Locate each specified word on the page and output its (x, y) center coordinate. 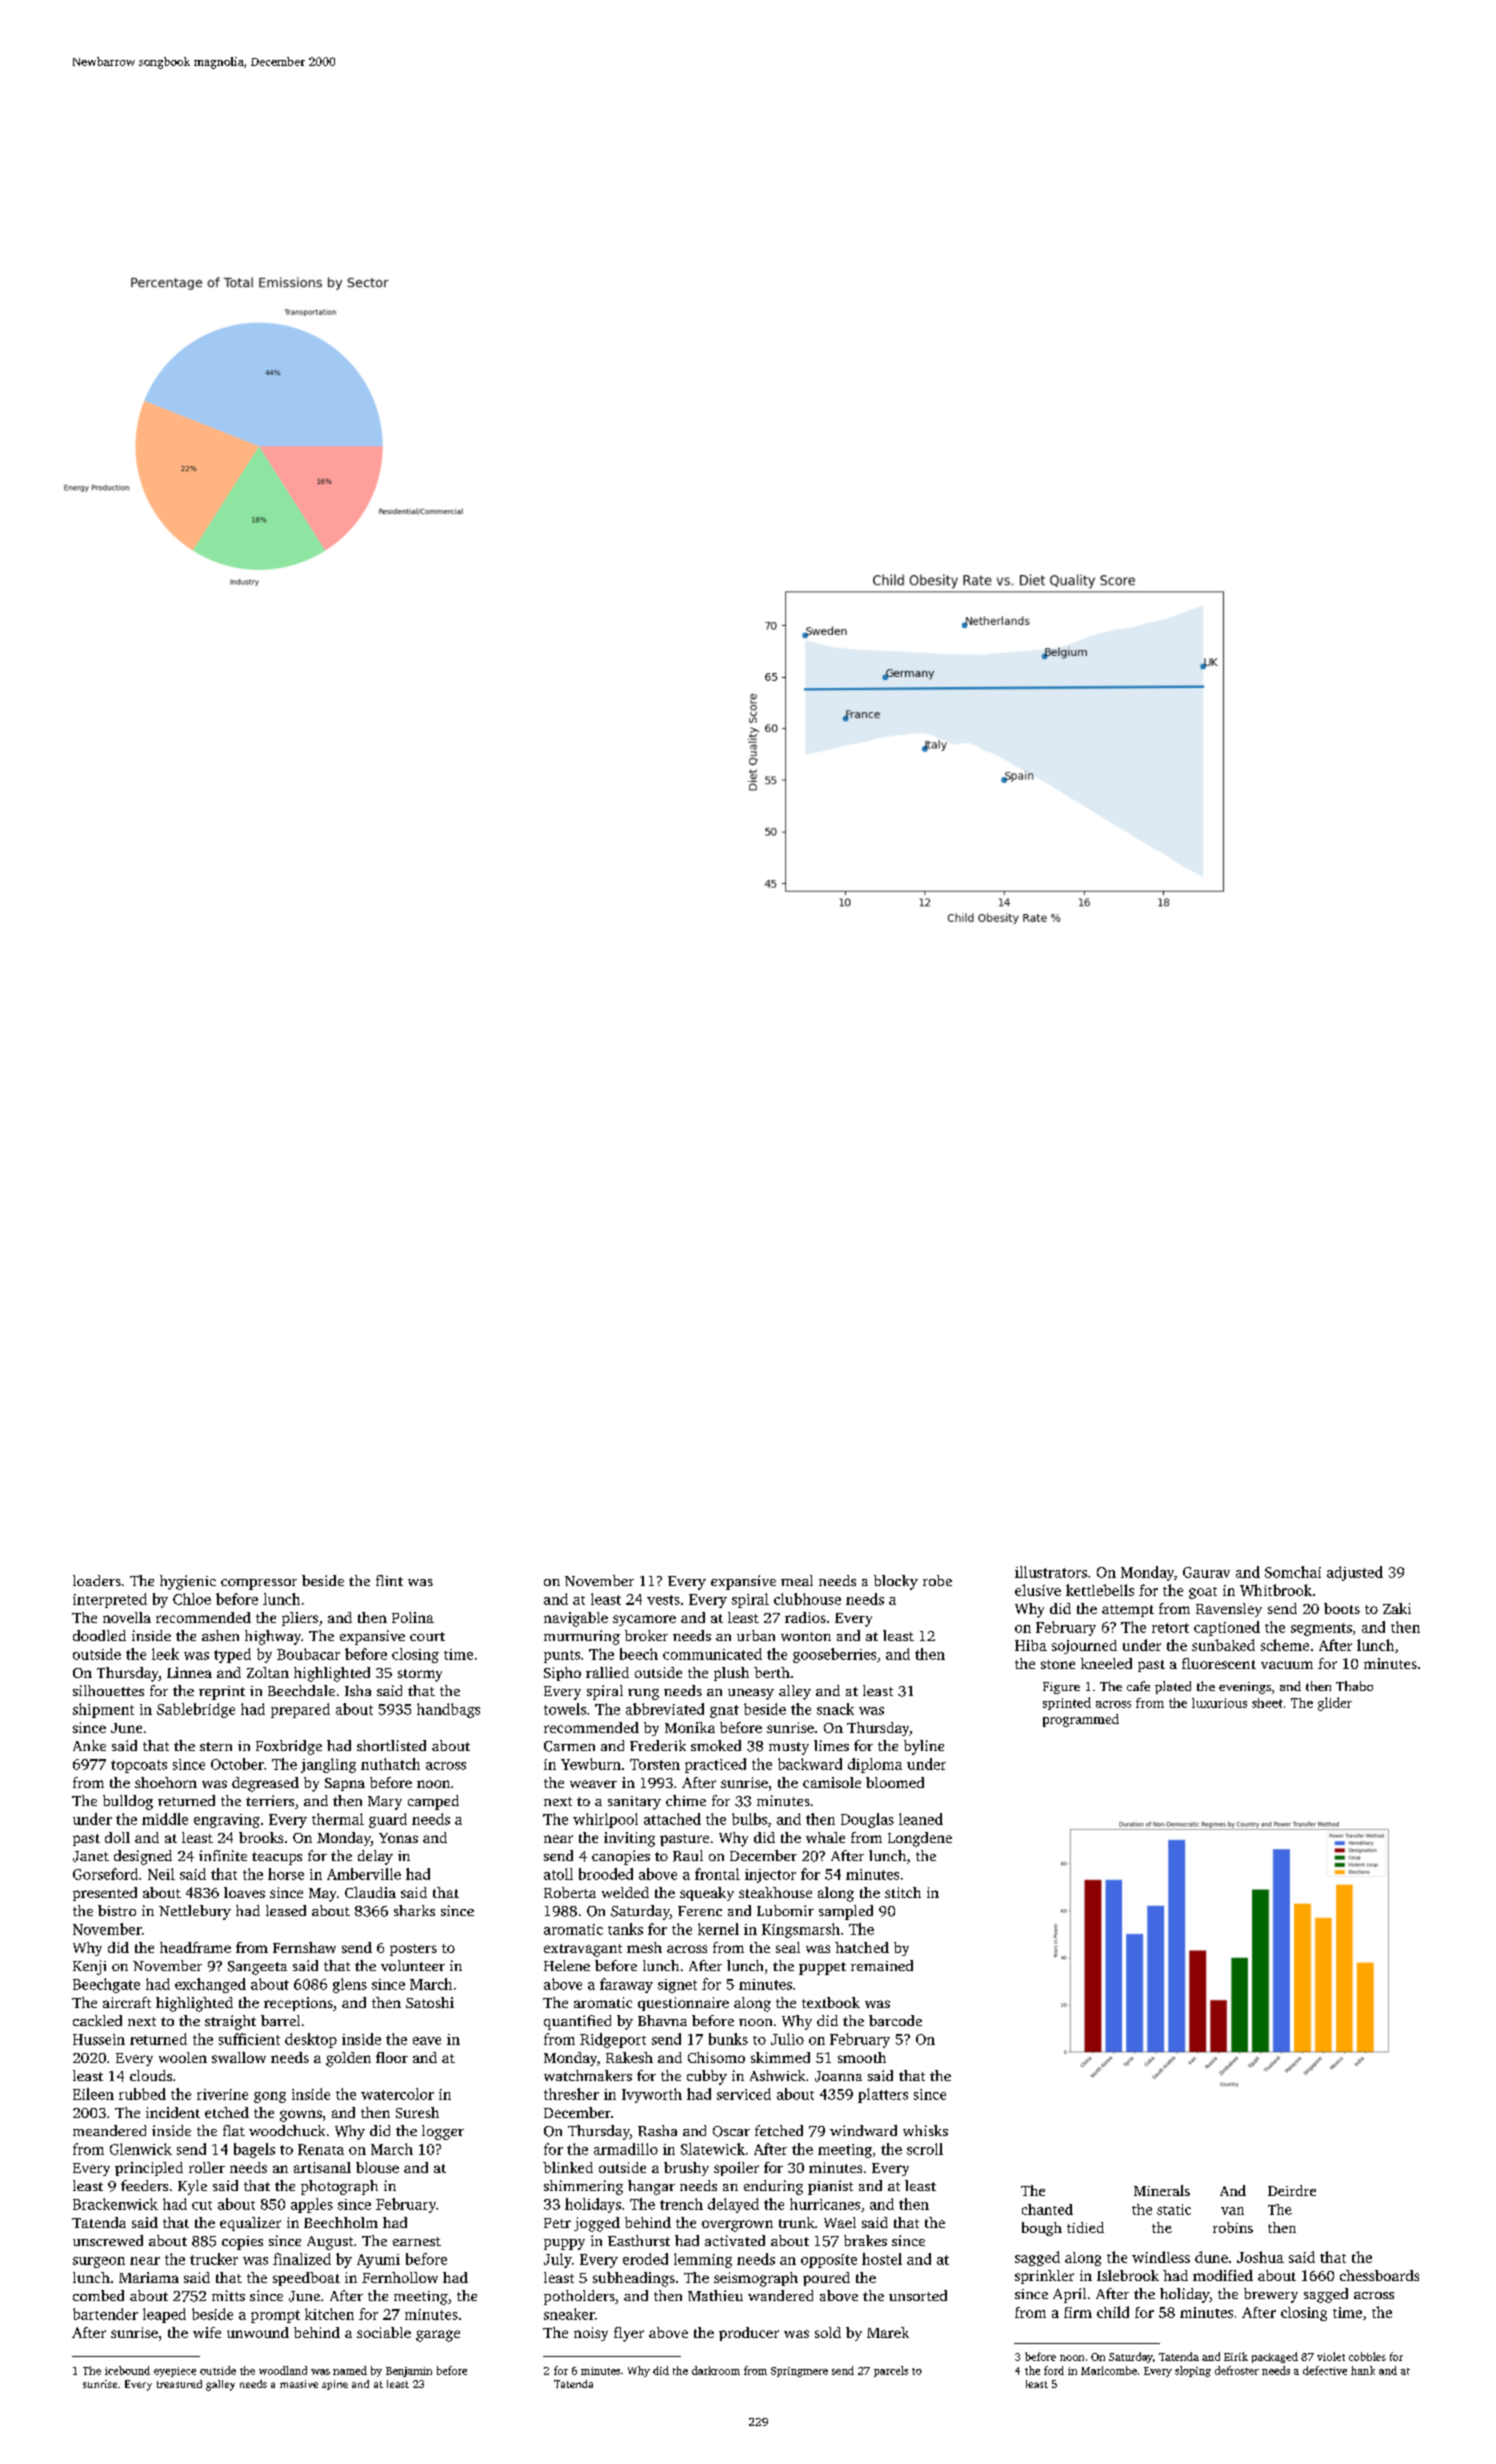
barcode (895, 2020)
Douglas (867, 1820)
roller (207, 2167)
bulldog (128, 1802)
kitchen (329, 2314)
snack (835, 1709)
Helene (567, 1965)
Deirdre (1292, 2190)
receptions (298, 2004)
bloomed (895, 1782)
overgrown (737, 2226)
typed (232, 1655)
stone (1058, 1664)
